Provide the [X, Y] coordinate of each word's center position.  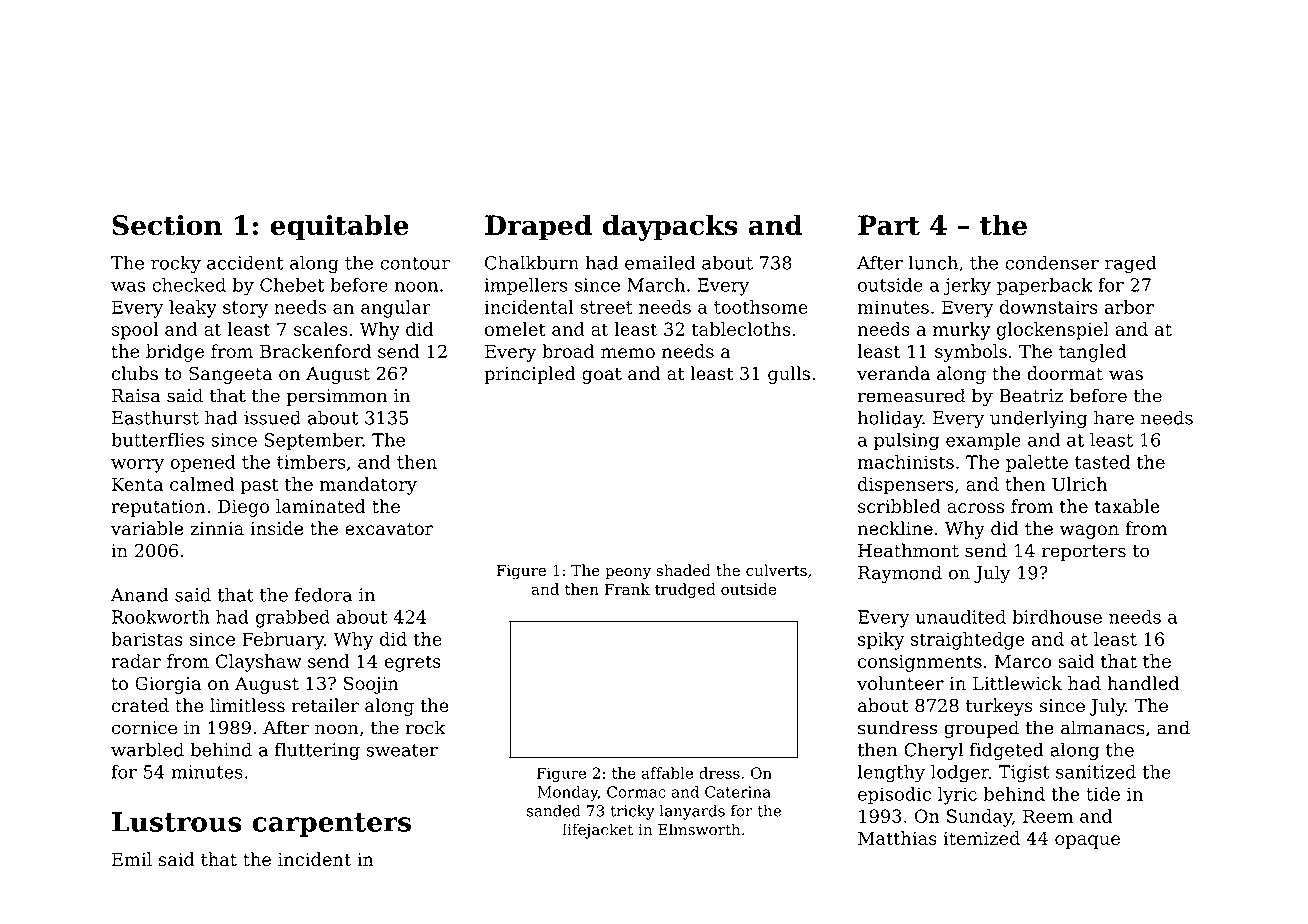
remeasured [911, 395]
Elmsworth [699, 829]
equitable [339, 227]
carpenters [331, 825]
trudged [685, 591]
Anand [139, 594]
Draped [538, 227]
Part [889, 225]
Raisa [136, 396]
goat [602, 376]
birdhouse [1057, 617]
